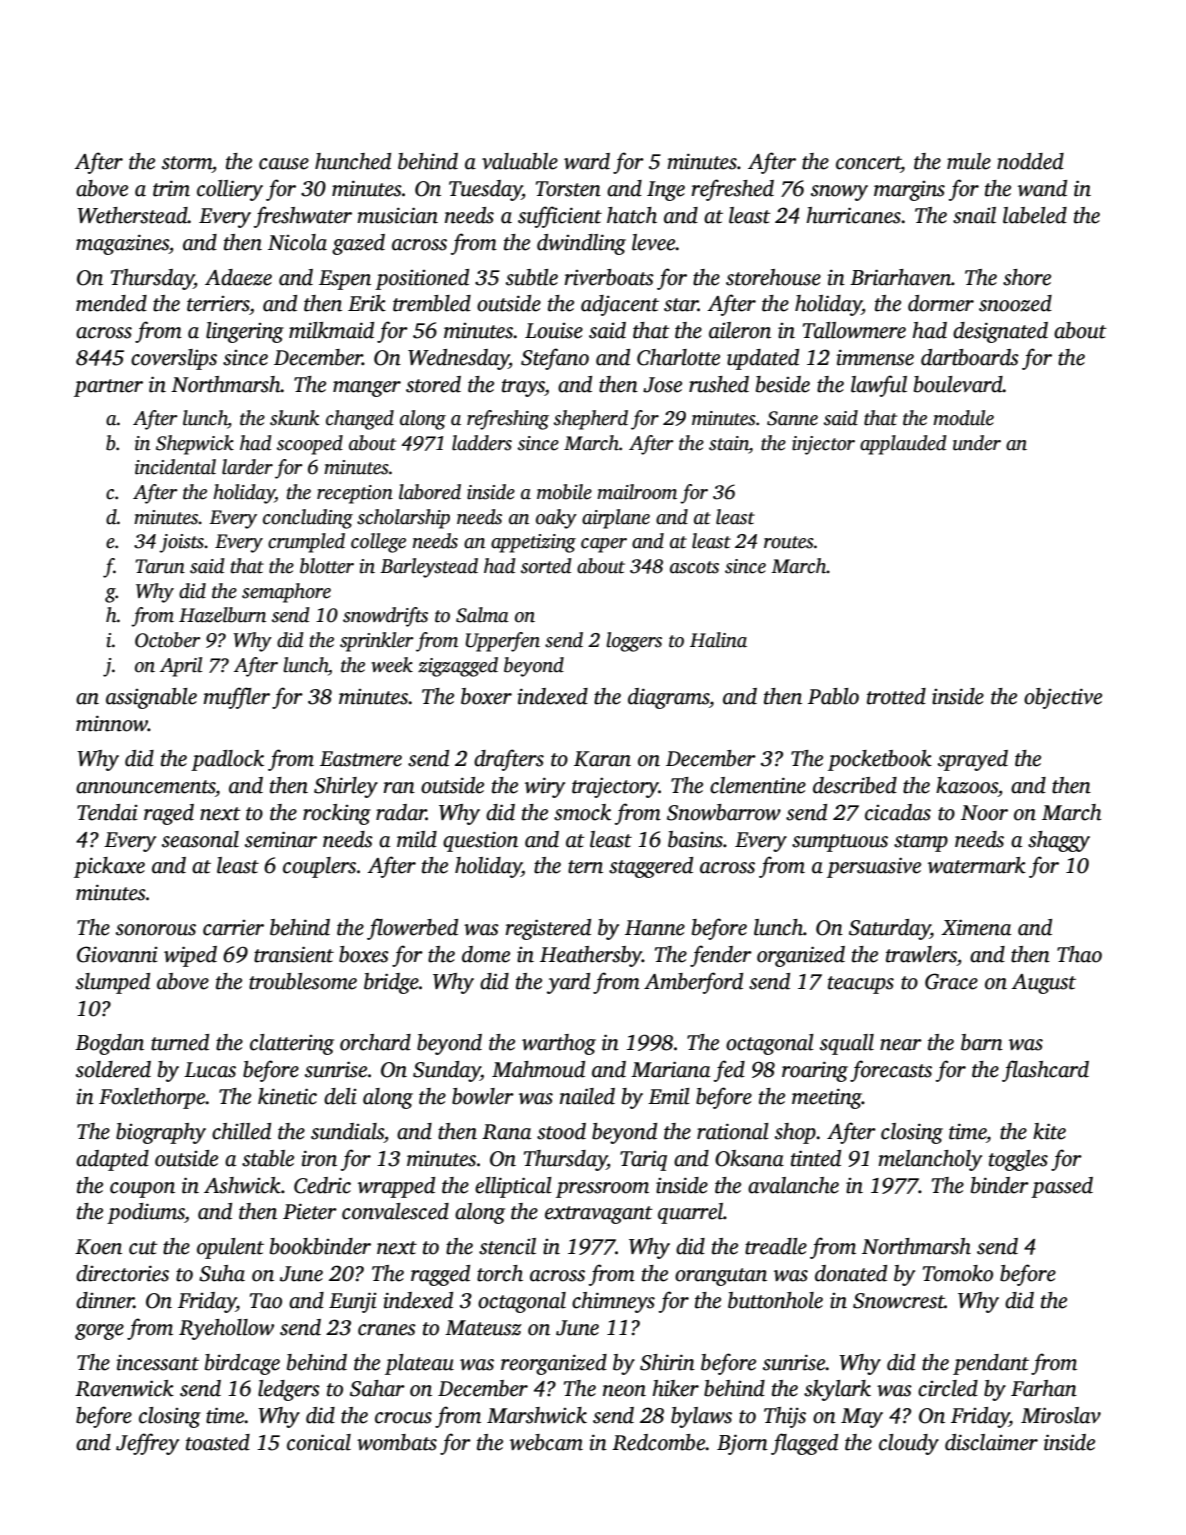  Describe the element at coordinates (1063, 698) in the screenshot. I see `objective` at that location.
